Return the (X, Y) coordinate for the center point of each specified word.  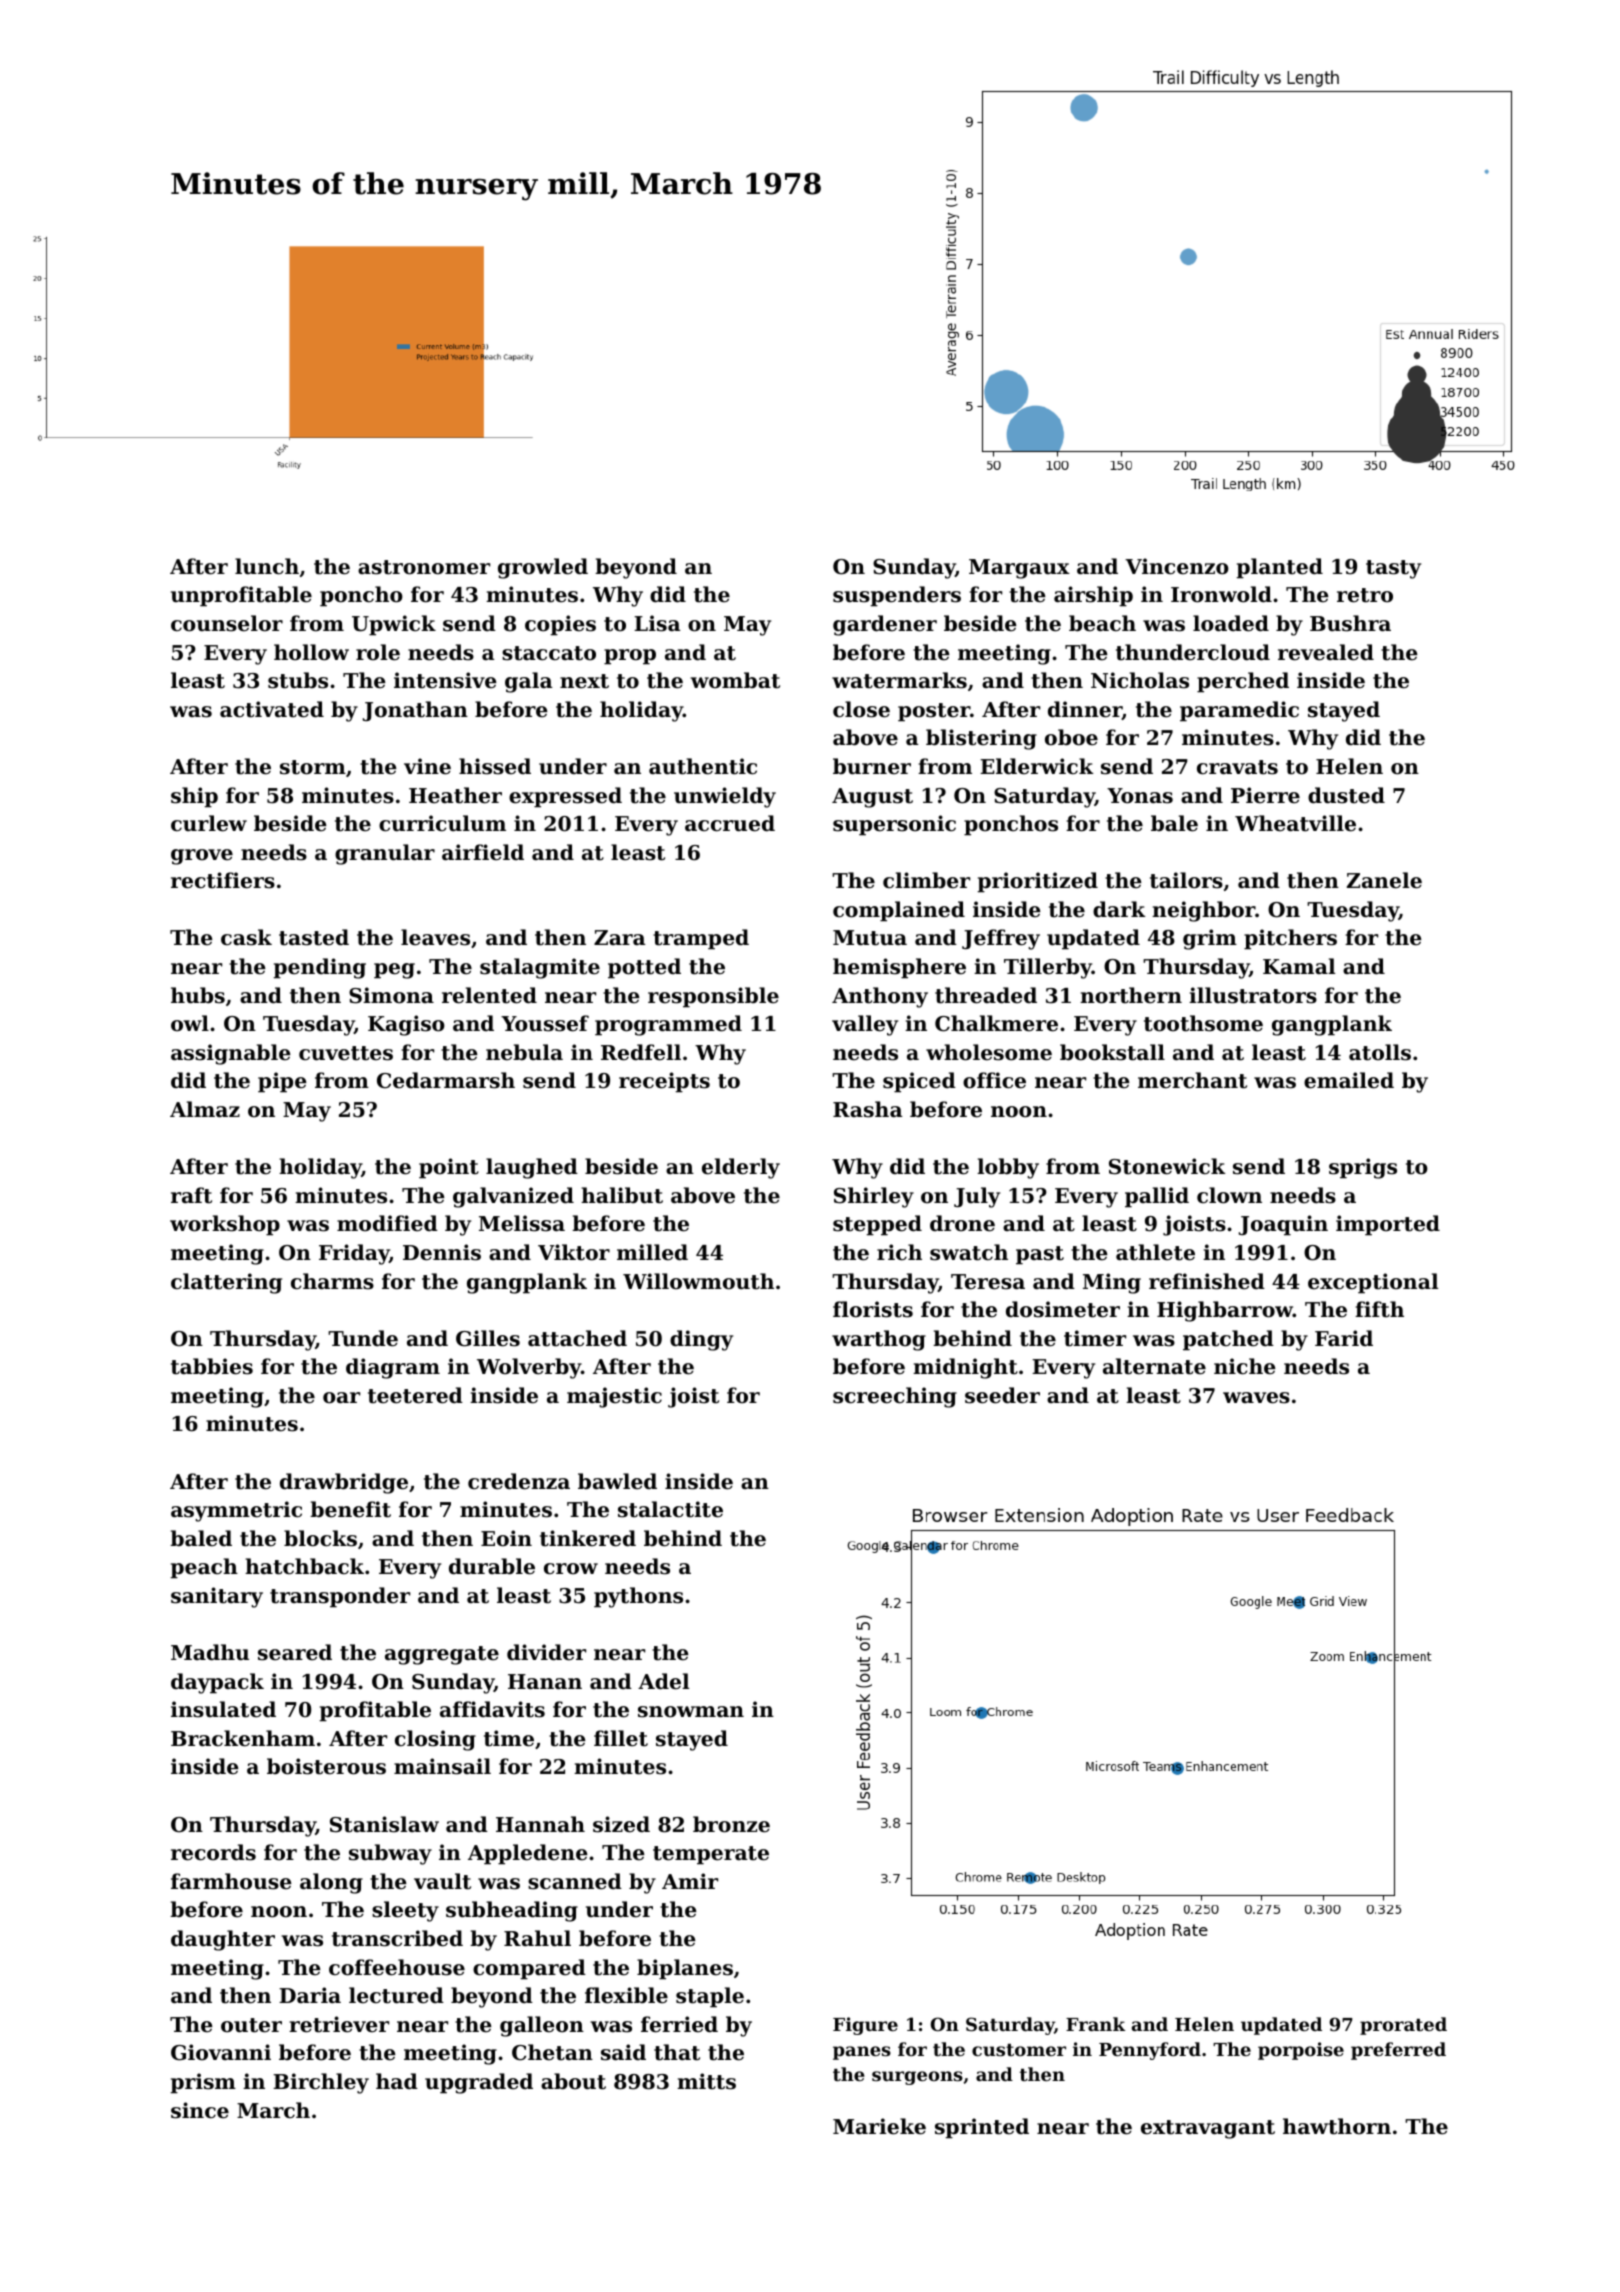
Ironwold (1221, 594)
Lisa (657, 623)
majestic (614, 1397)
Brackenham (243, 1738)
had (397, 2081)
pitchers (1290, 939)
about (573, 2081)
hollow (311, 652)
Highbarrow (1225, 1311)
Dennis (442, 1252)
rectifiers (223, 880)
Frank (1096, 2024)
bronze (731, 1824)
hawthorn (1337, 2126)
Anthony (880, 997)
